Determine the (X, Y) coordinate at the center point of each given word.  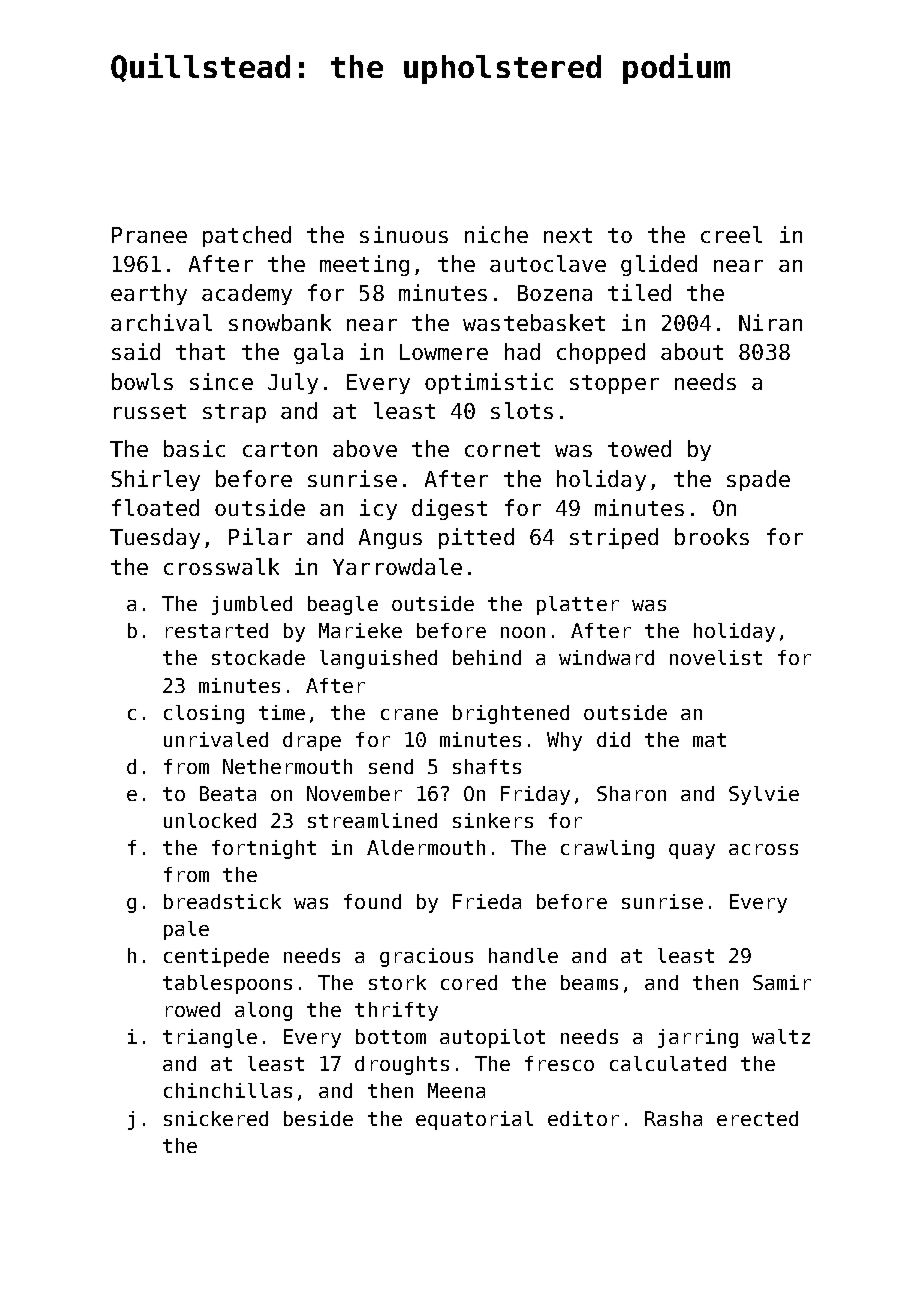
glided (659, 265)
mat (709, 740)
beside (318, 1118)
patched (247, 236)
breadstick (222, 901)
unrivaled (216, 739)
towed (639, 448)
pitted (476, 538)
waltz (781, 1036)
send (391, 766)
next (568, 235)
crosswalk (221, 566)
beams (589, 982)
